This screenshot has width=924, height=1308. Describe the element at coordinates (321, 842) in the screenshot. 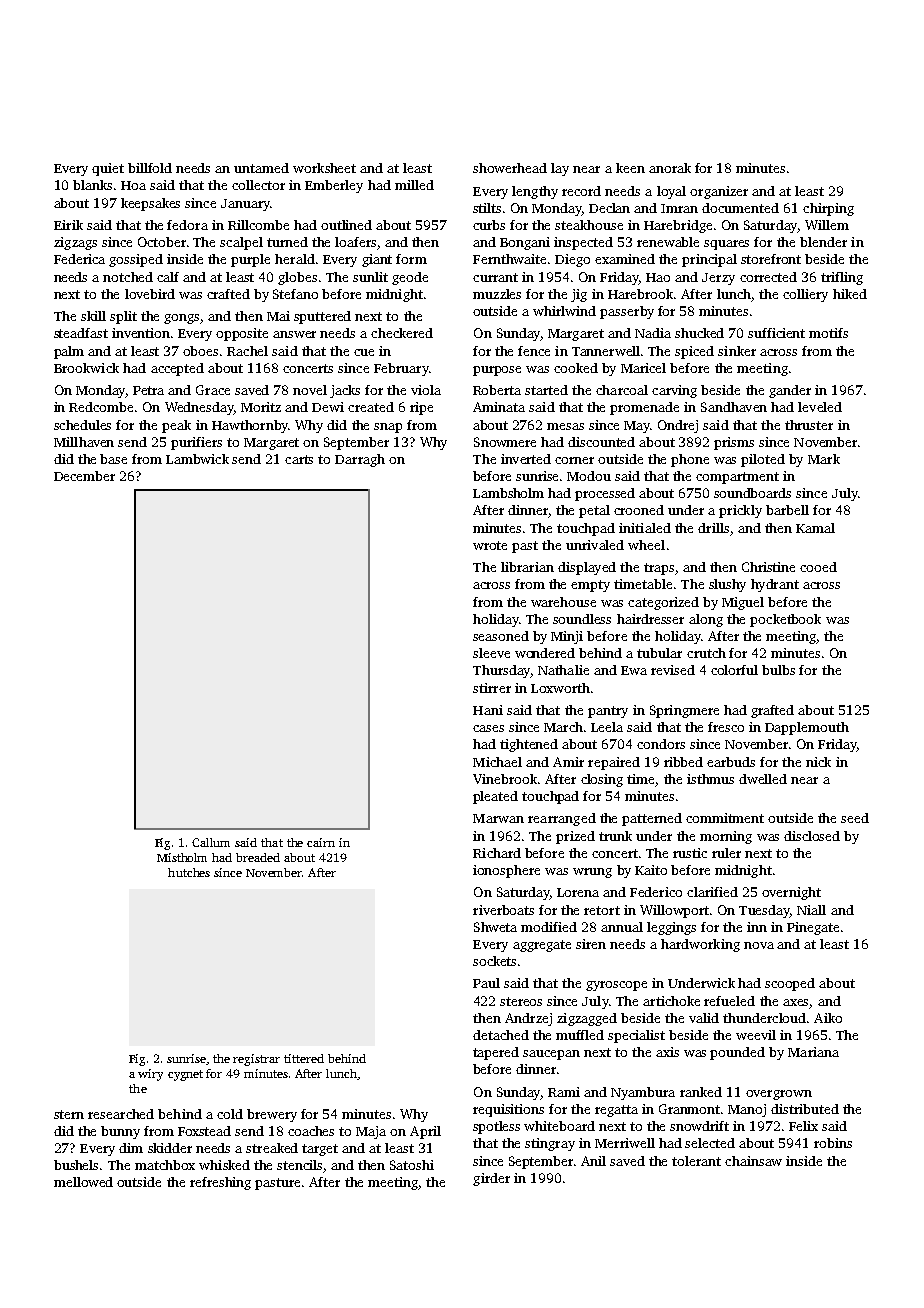

I see `cairn` at that location.
